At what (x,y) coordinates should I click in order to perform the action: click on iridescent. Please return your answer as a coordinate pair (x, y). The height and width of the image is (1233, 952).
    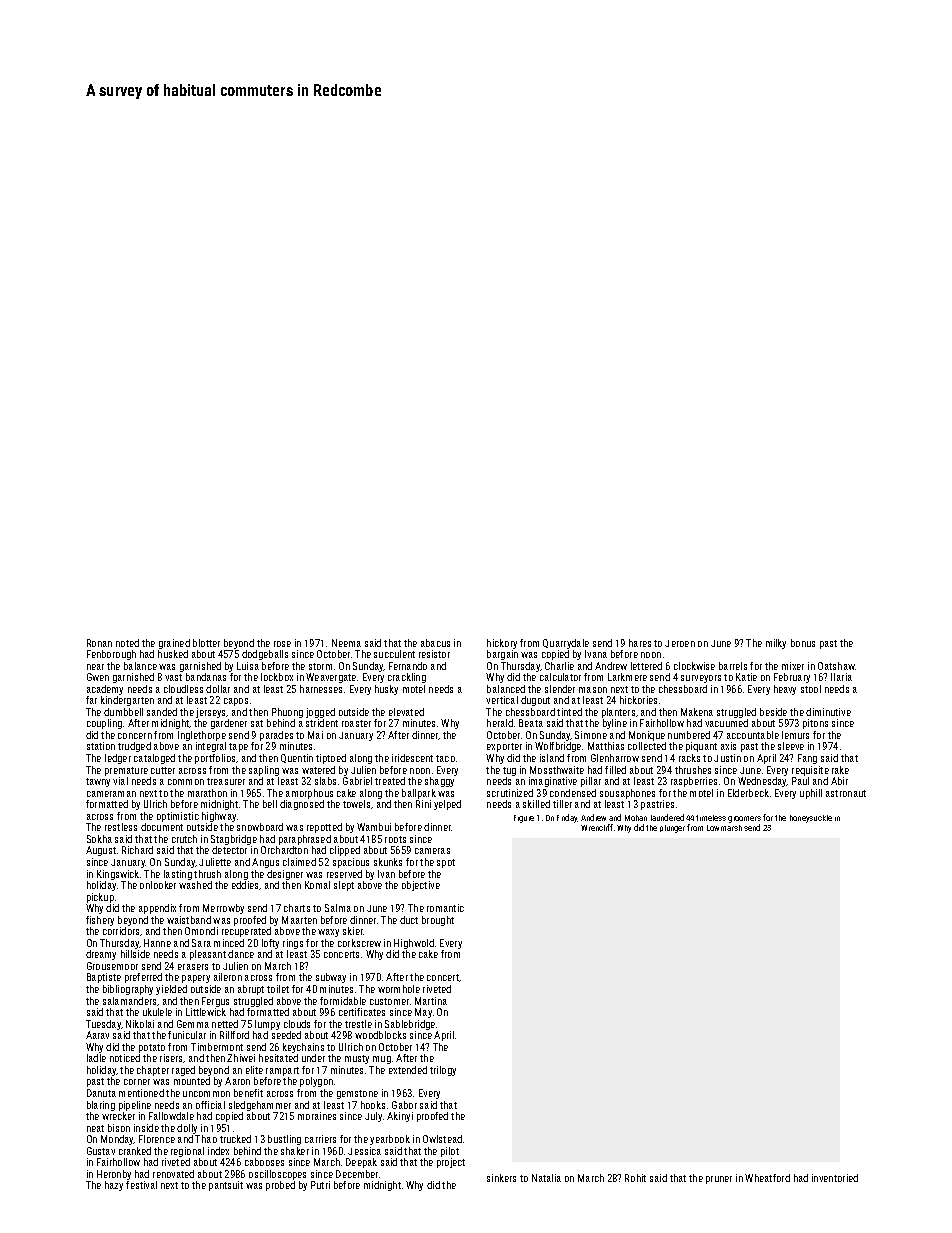
    Looking at the image, I should click on (412, 758).
